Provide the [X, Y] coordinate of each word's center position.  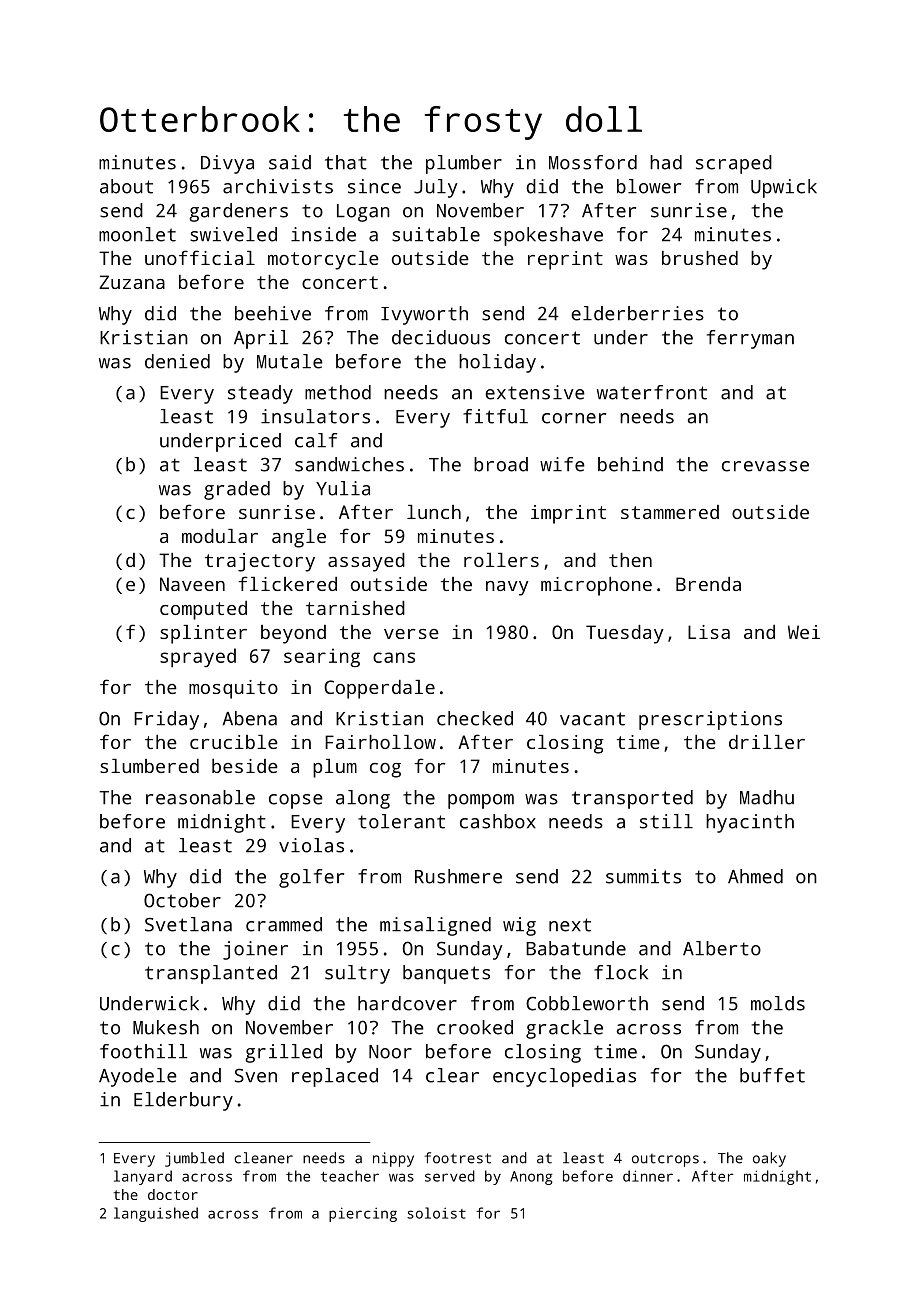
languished [156, 1214]
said [290, 162]
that [346, 162]
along [363, 799]
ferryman [750, 339]
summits [643, 876]
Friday [166, 720]
